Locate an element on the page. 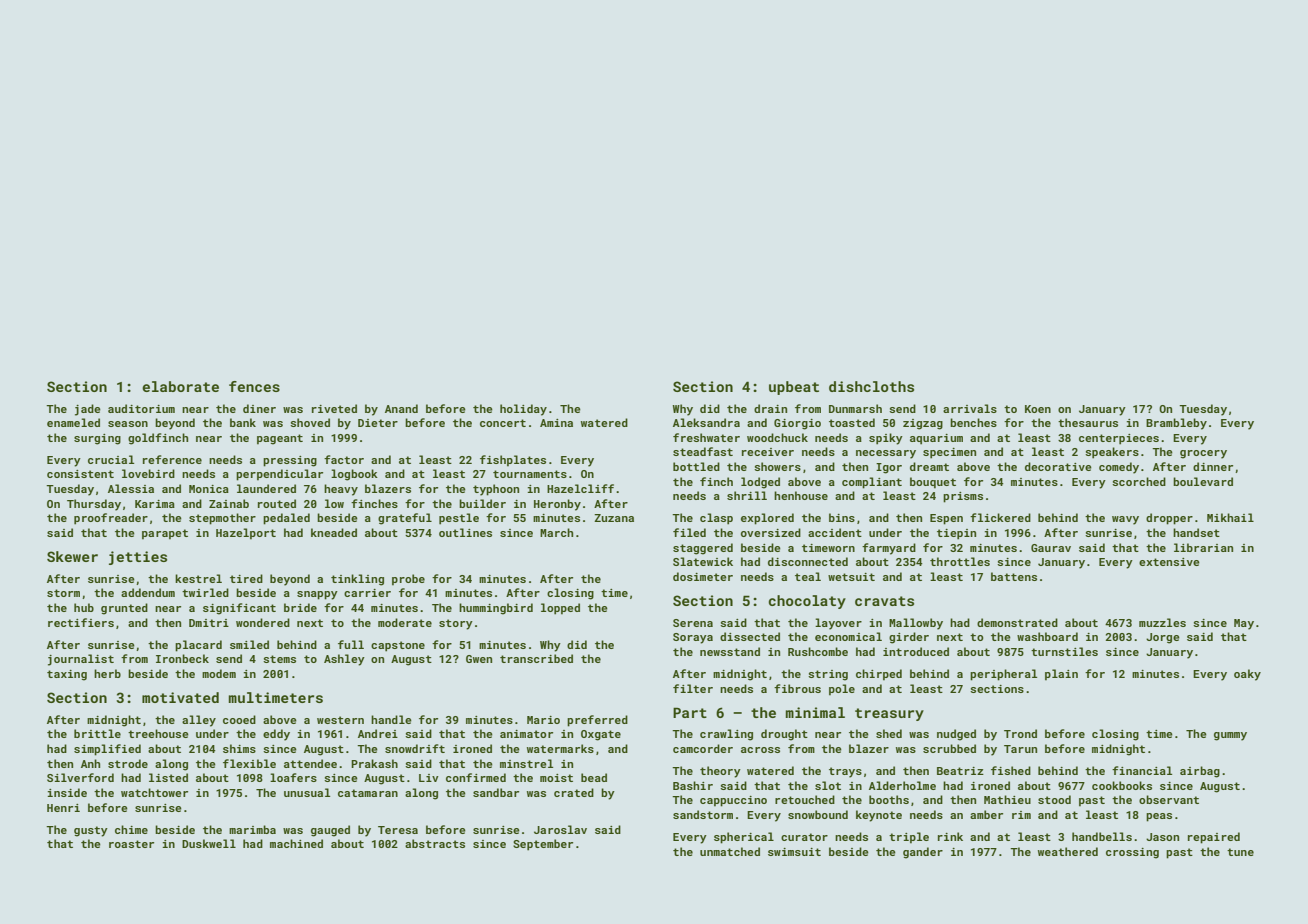 The height and width of the image is (924, 1308). surging is located at coordinates (97, 439).
